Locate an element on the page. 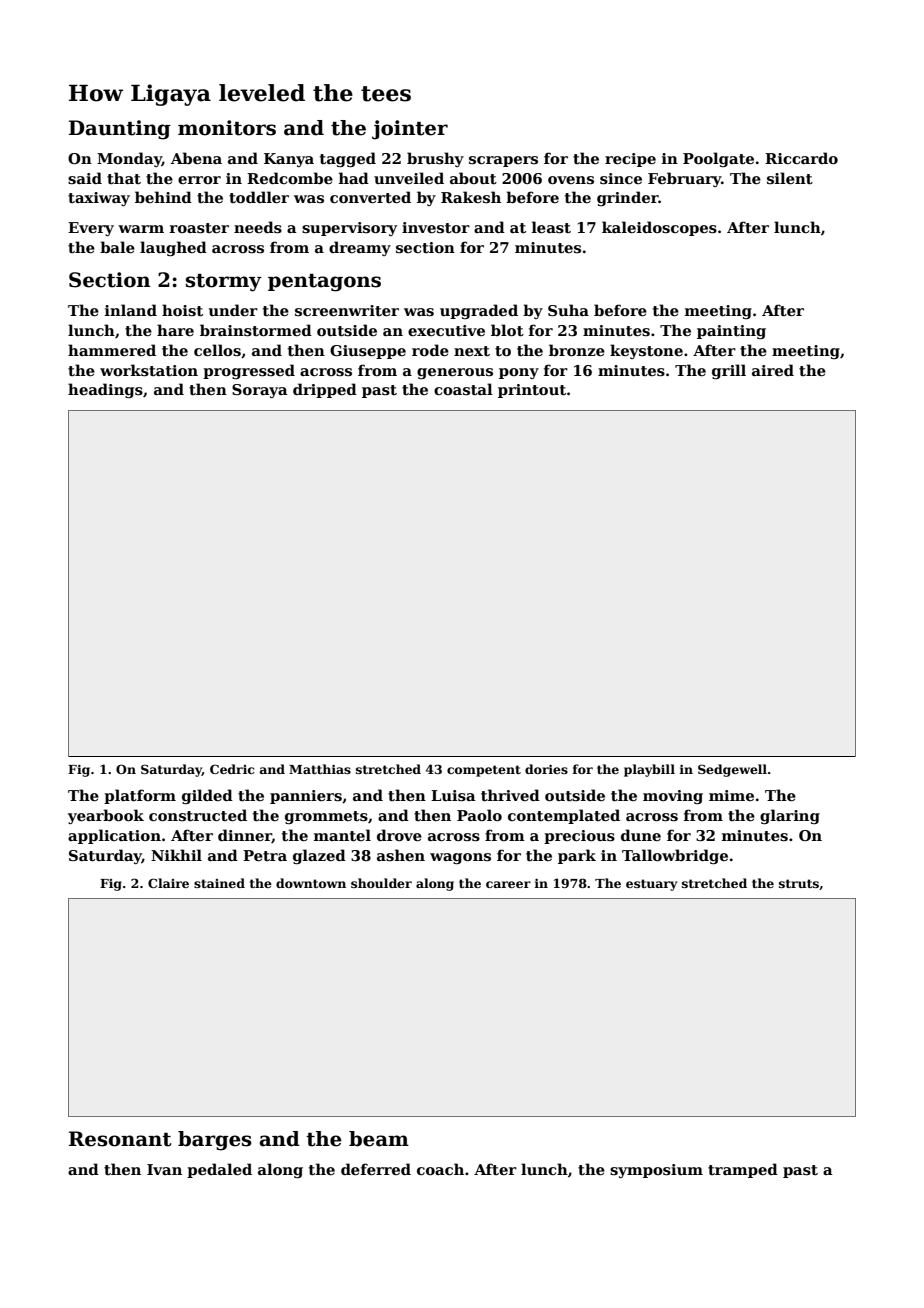 This page has height=1308, width=924. barges is located at coordinates (215, 1141).
